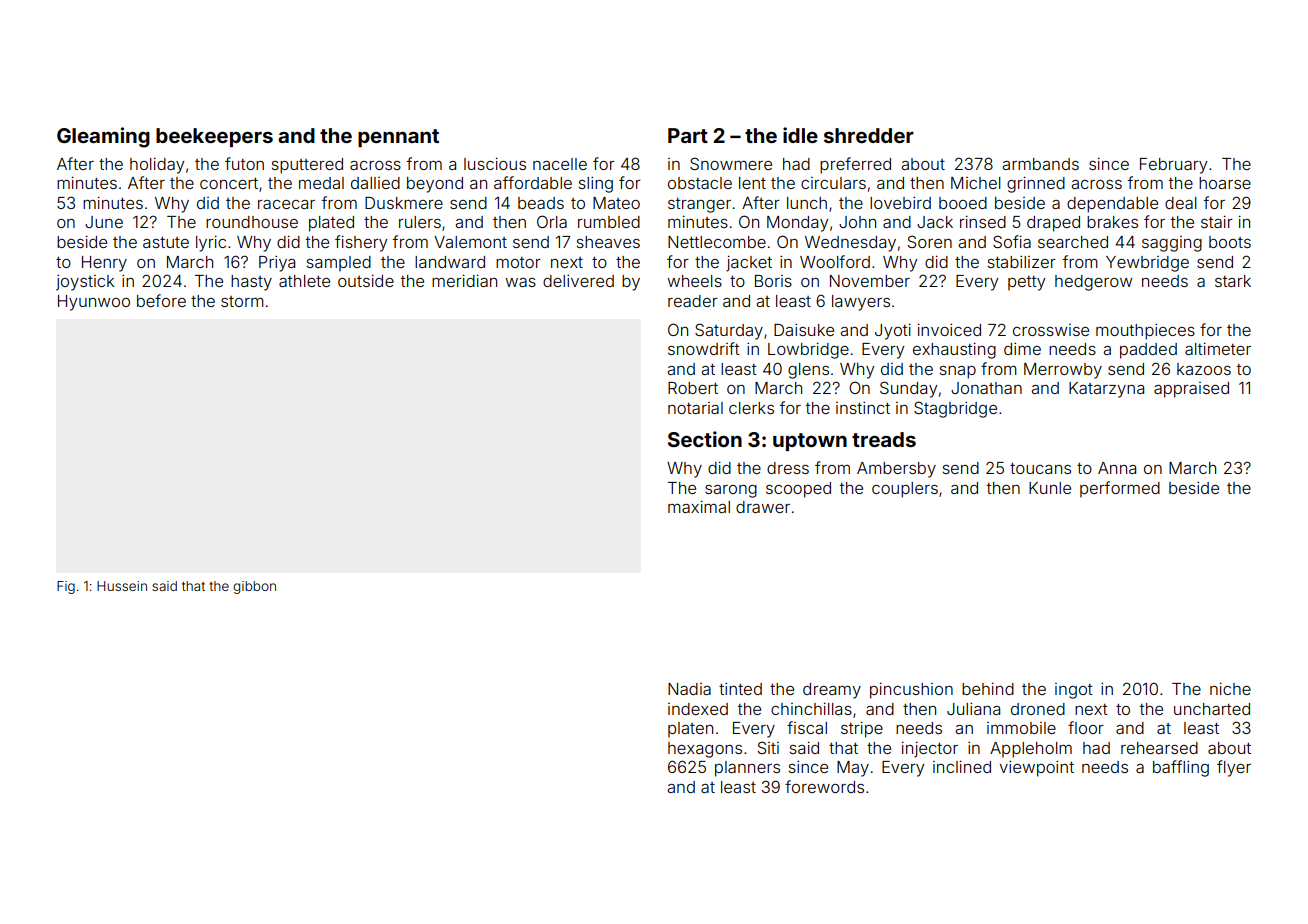 This screenshot has height=924, width=1308. I want to click on obstacle, so click(700, 183).
